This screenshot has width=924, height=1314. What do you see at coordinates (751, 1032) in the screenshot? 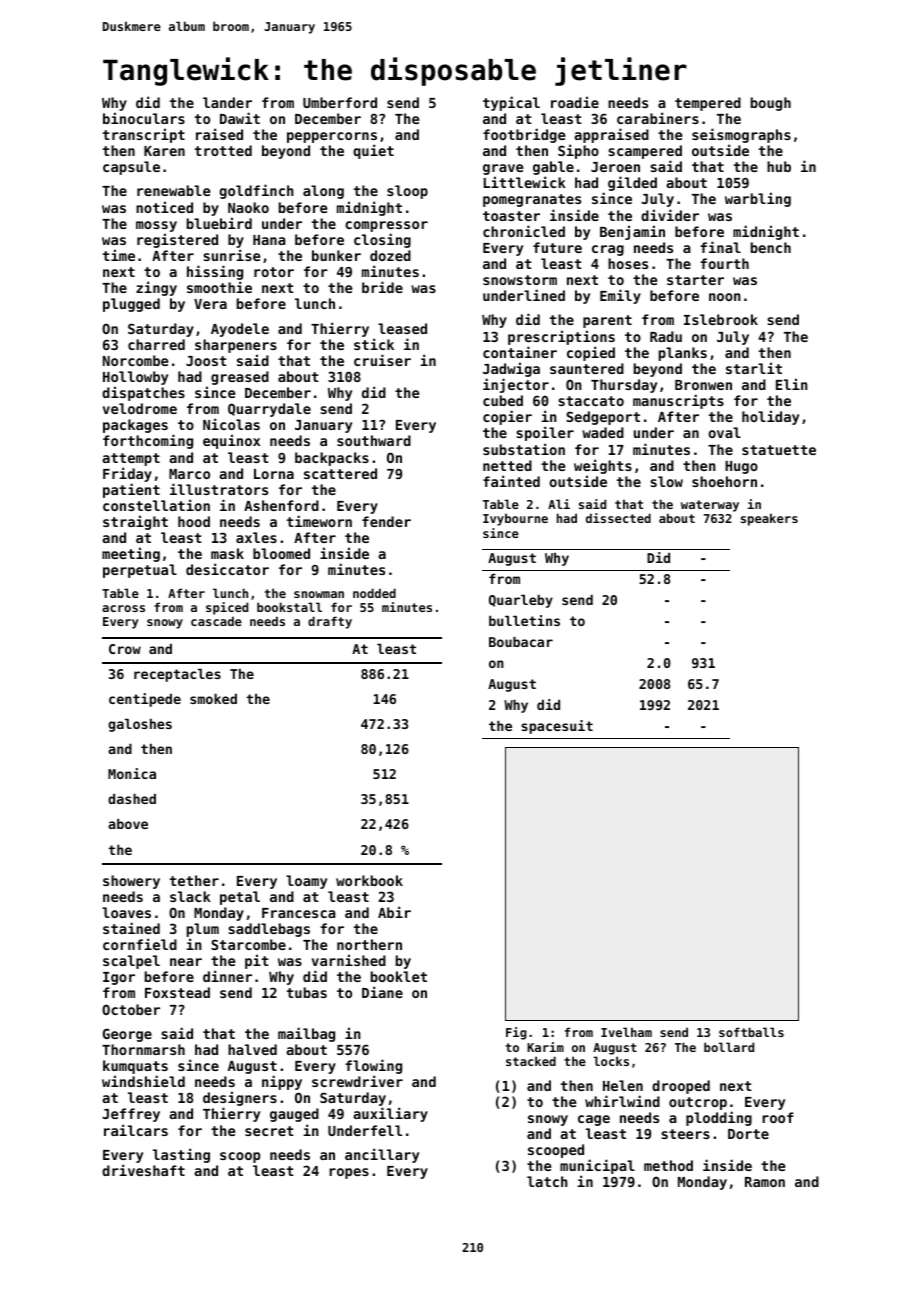
I see `softballs` at bounding box center [751, 1032].
